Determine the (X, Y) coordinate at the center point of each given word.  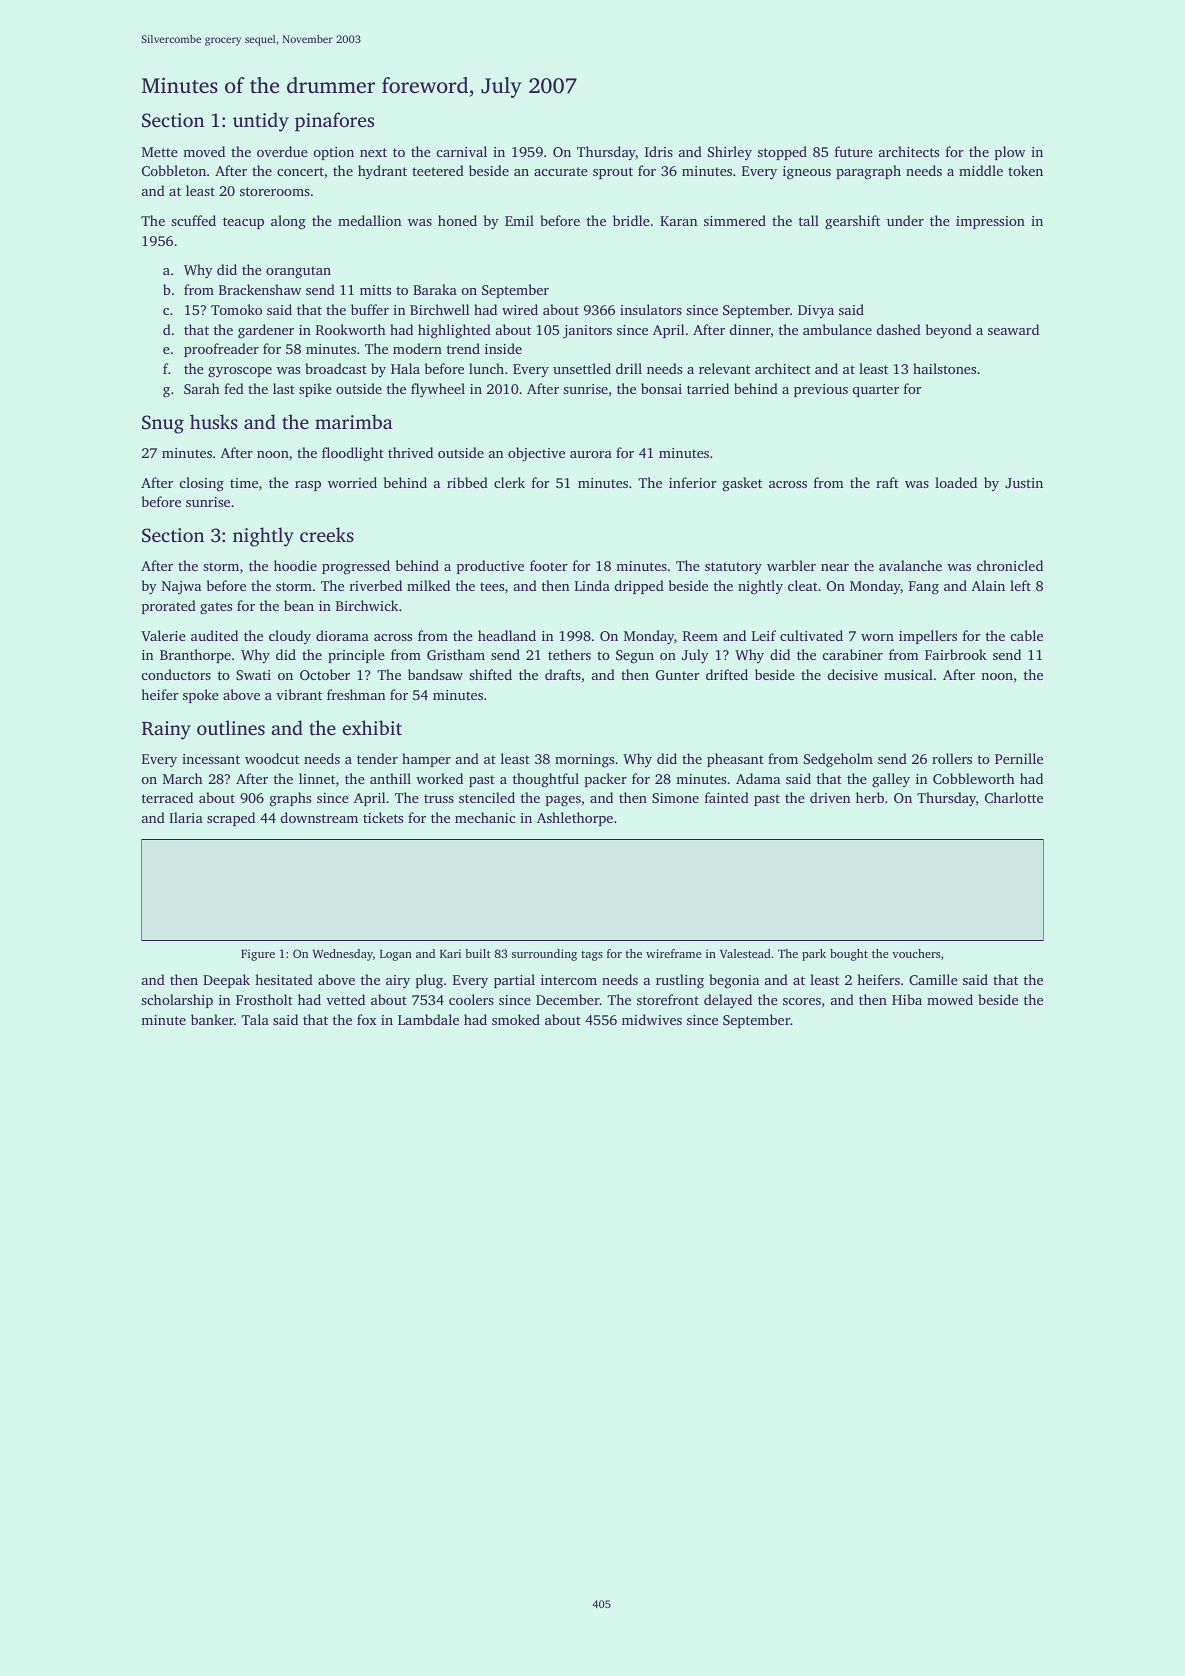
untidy (261, 122)
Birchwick (367, 605)
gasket (742, 484)
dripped (639, 587)
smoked (516, 1019)
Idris (659, 151)
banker (212, 1019)
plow (1010, 153)
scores (802, 1001)
